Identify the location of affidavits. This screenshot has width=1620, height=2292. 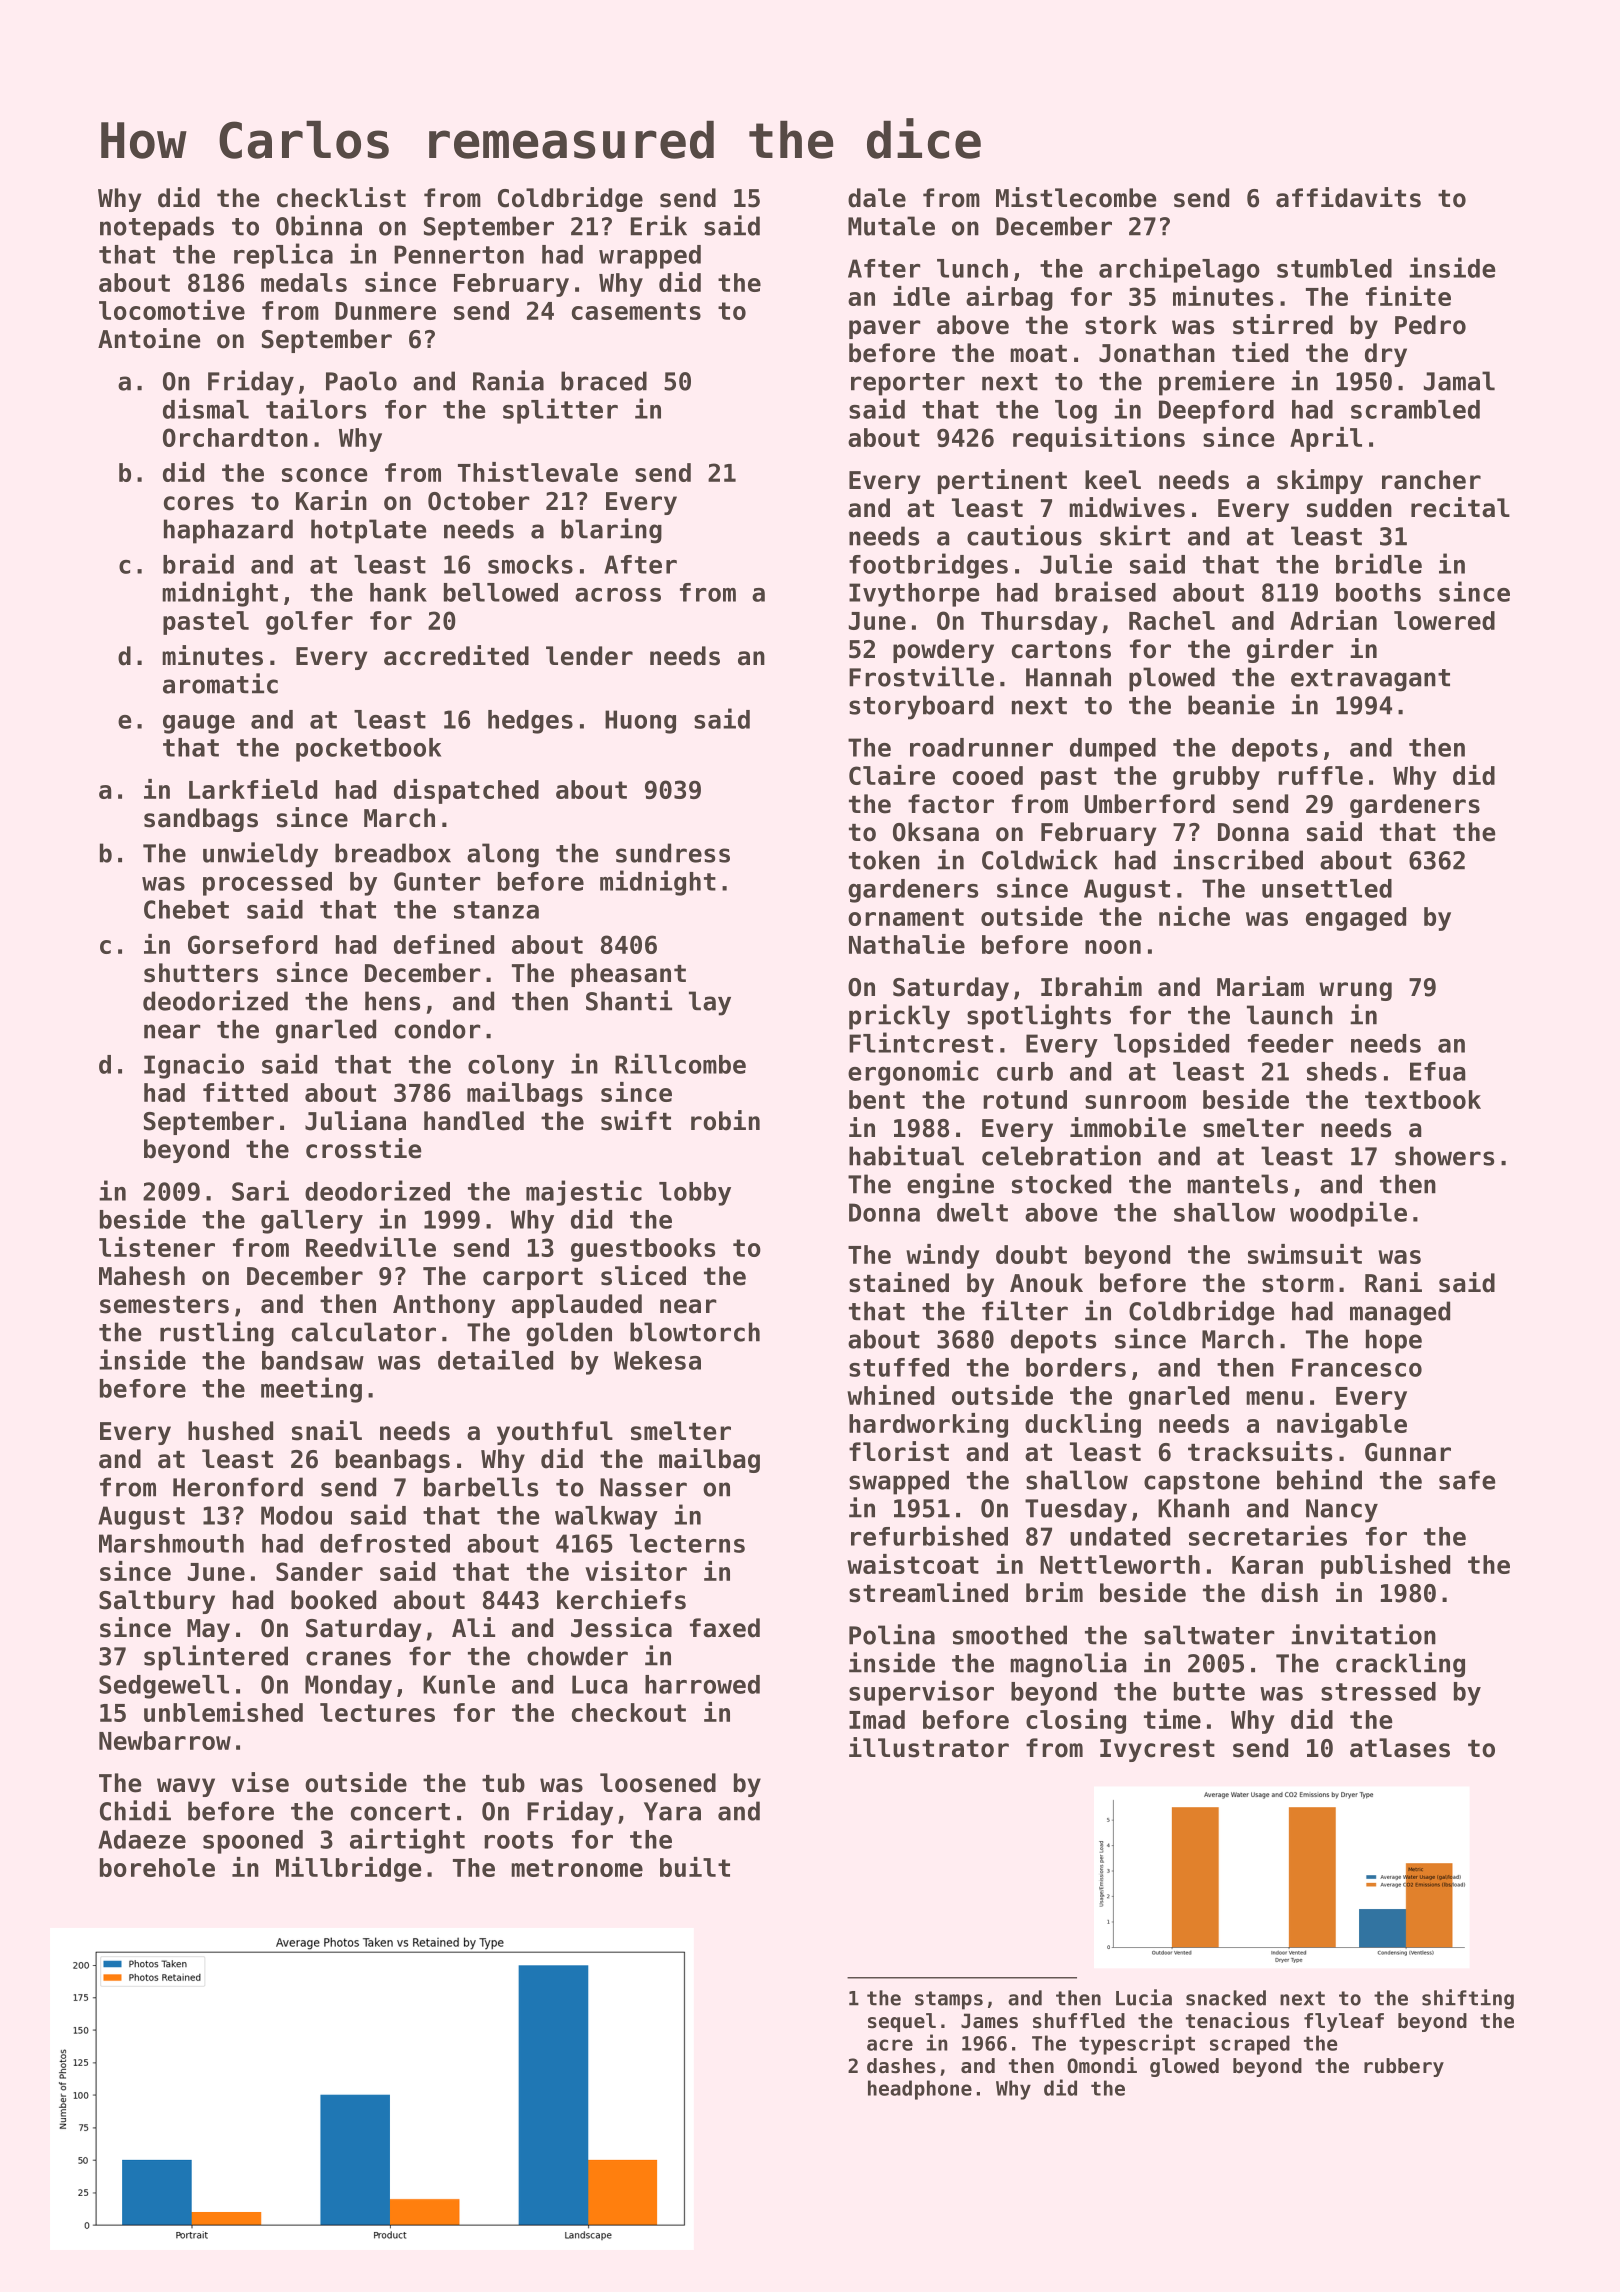
(1348, 197).
